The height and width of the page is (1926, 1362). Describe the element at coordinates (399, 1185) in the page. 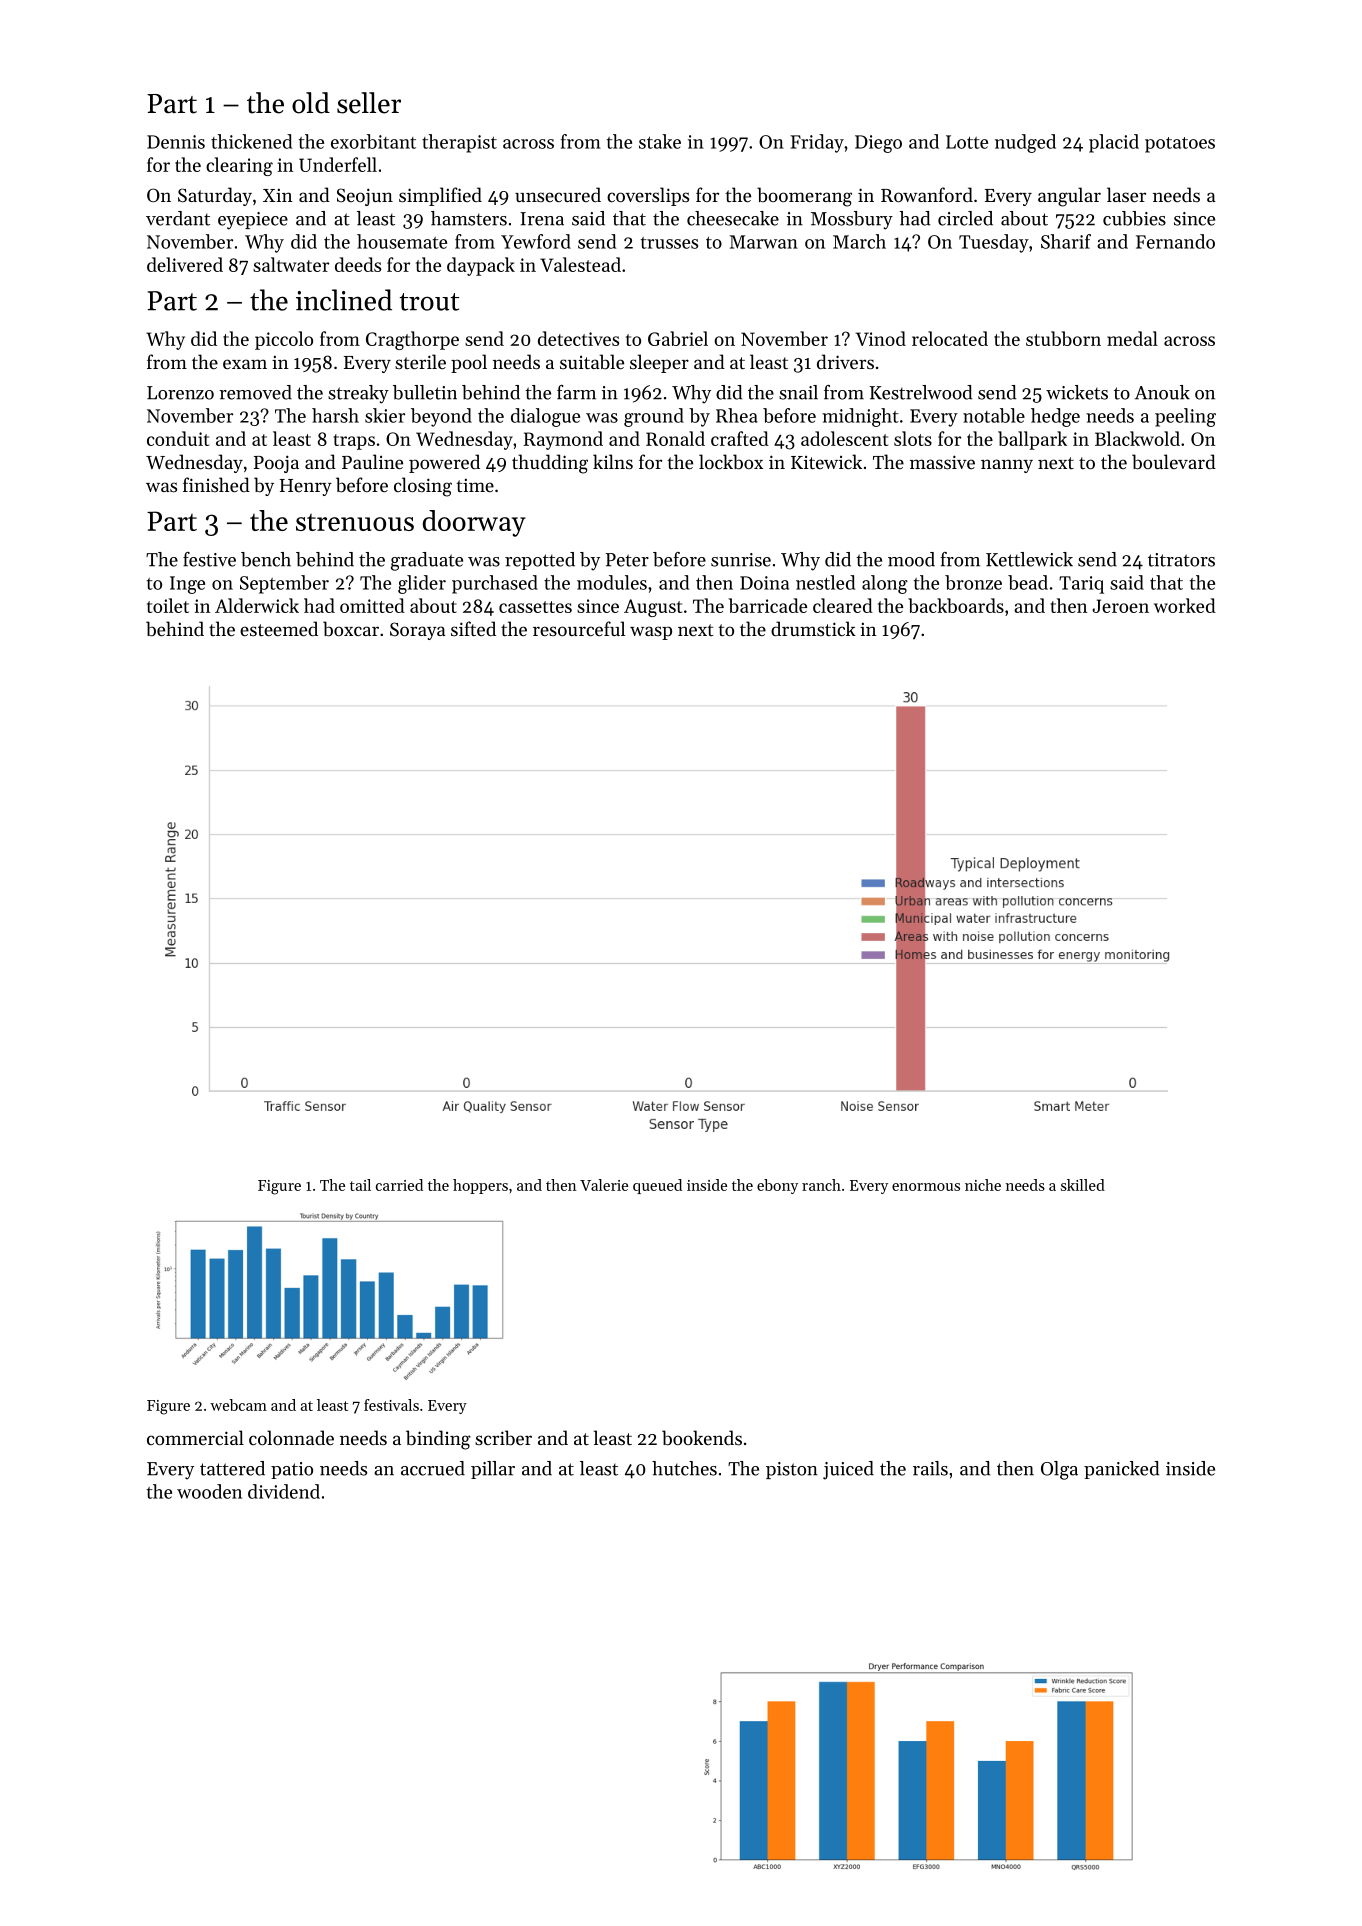

I see `carried` at that location.
